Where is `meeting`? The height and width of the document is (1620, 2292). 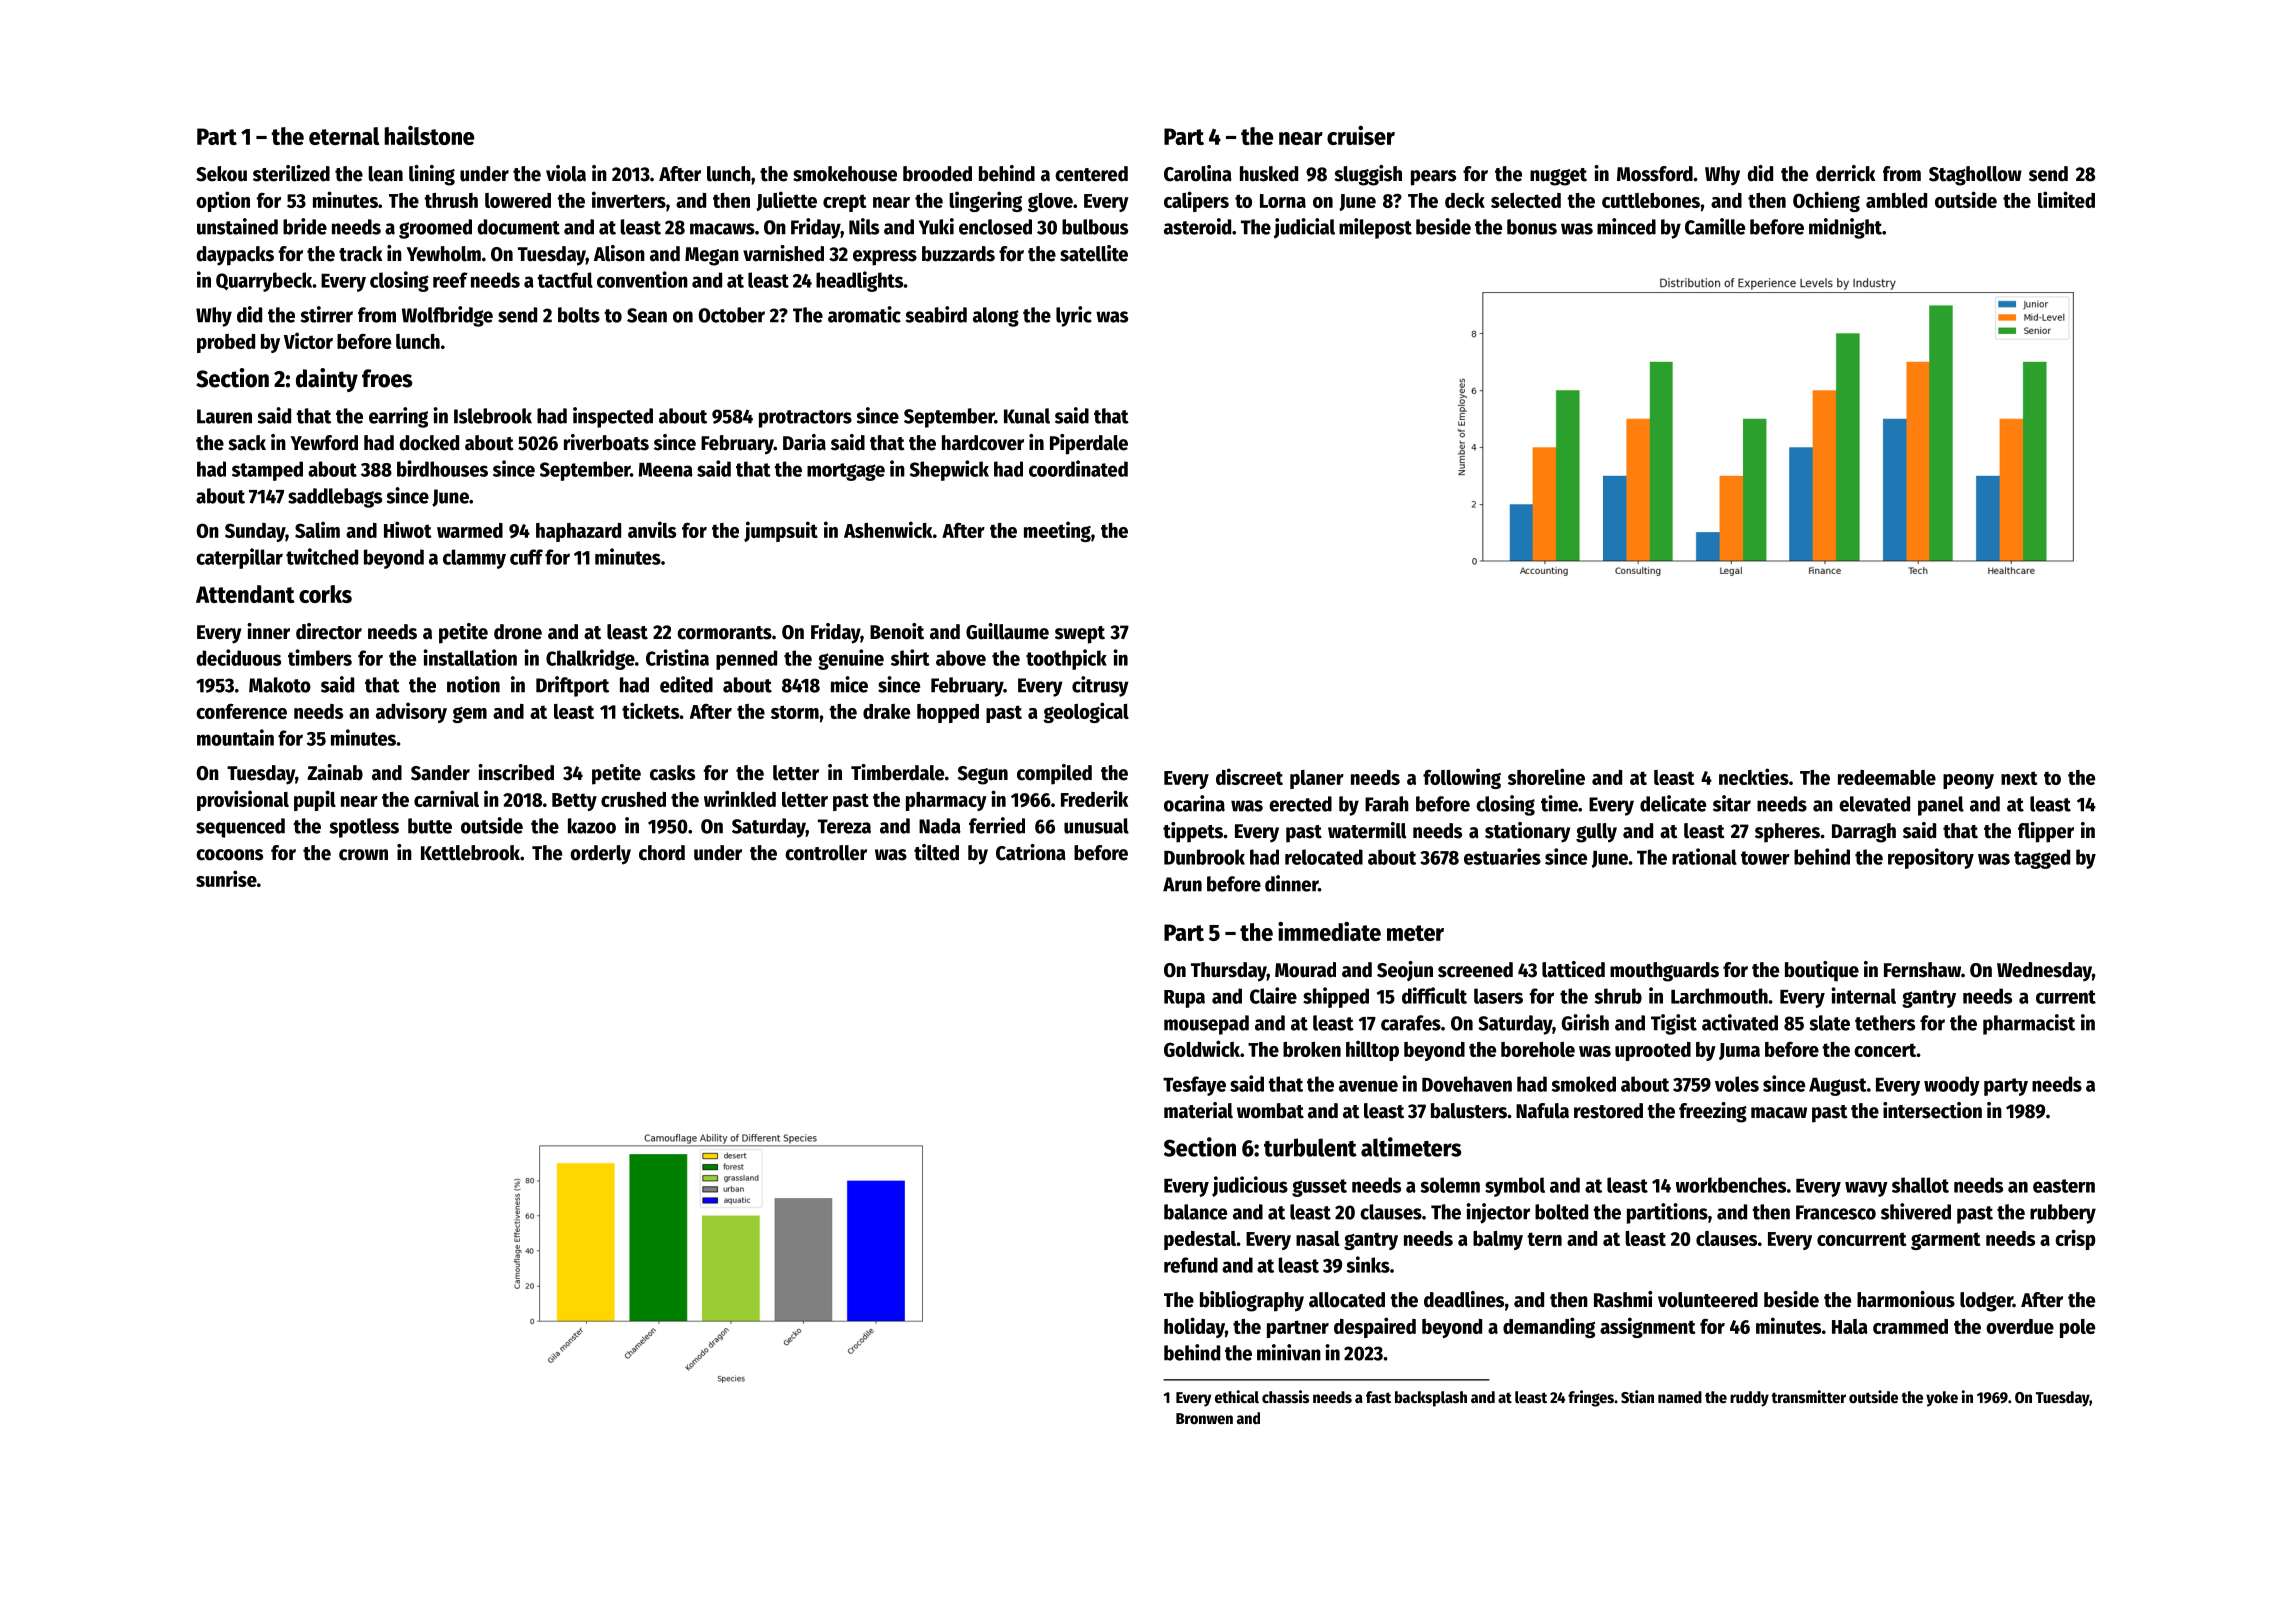 meeting is located at coordinates (1057, 531).
